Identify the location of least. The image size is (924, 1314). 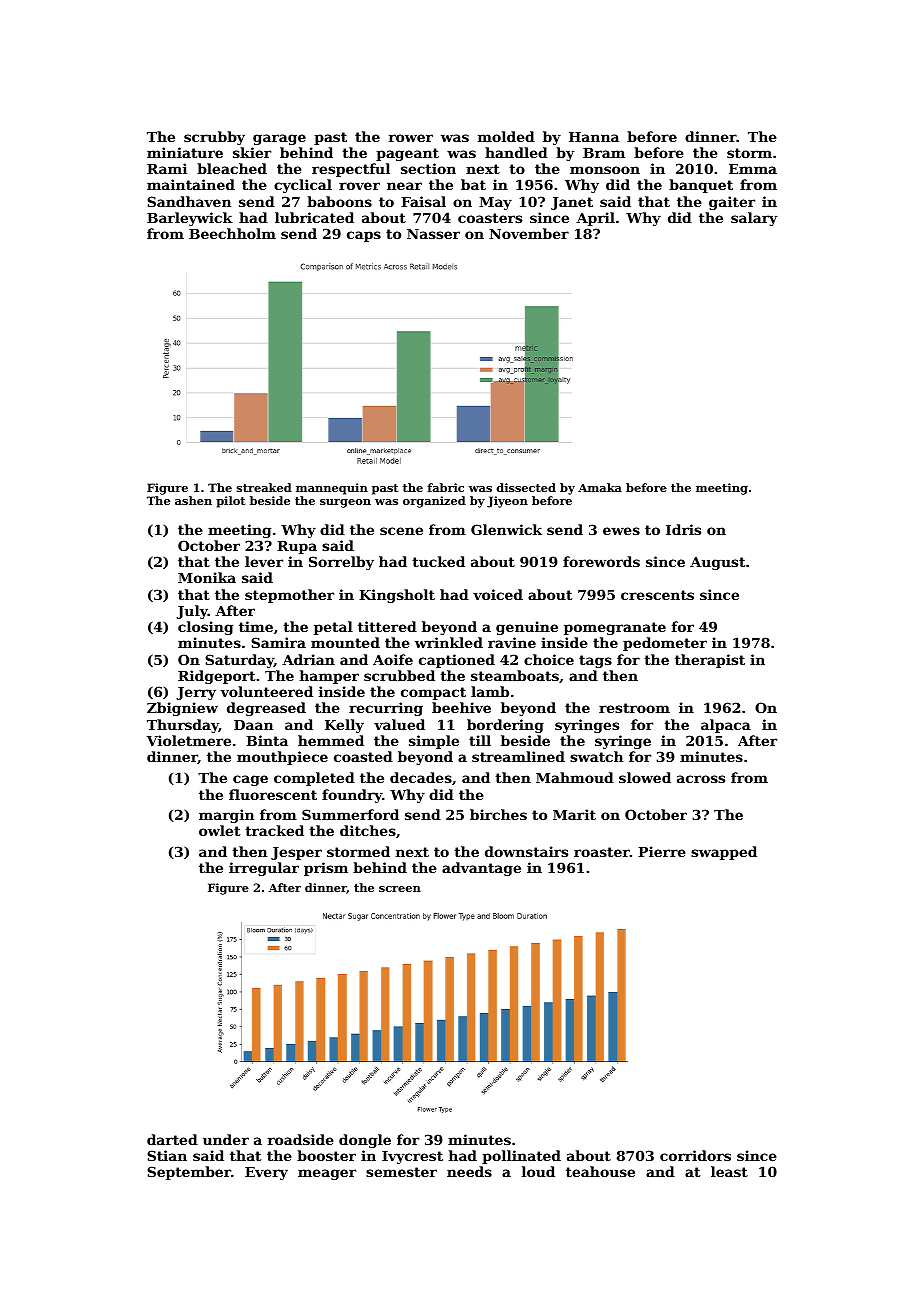
(729, 1171).
